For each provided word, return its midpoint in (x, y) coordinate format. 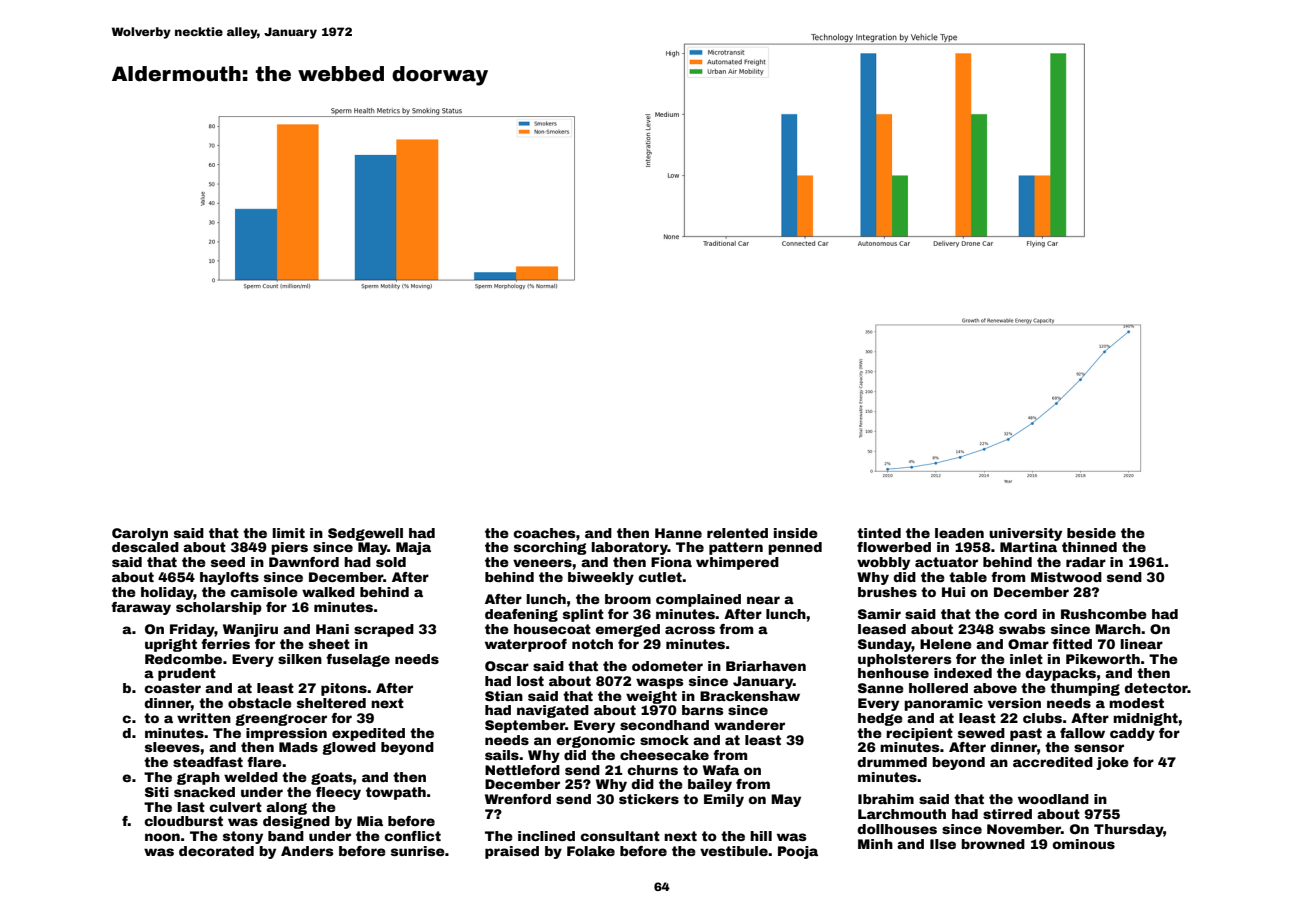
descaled (145, 547)
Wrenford (518, 799)
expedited (368, 734)
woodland (1053, 799)
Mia (370, 821)
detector (1156, 688)
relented (737, 533)
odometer (667, 666)
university (1025, 534)
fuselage (358, 660)
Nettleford (522, 770)
